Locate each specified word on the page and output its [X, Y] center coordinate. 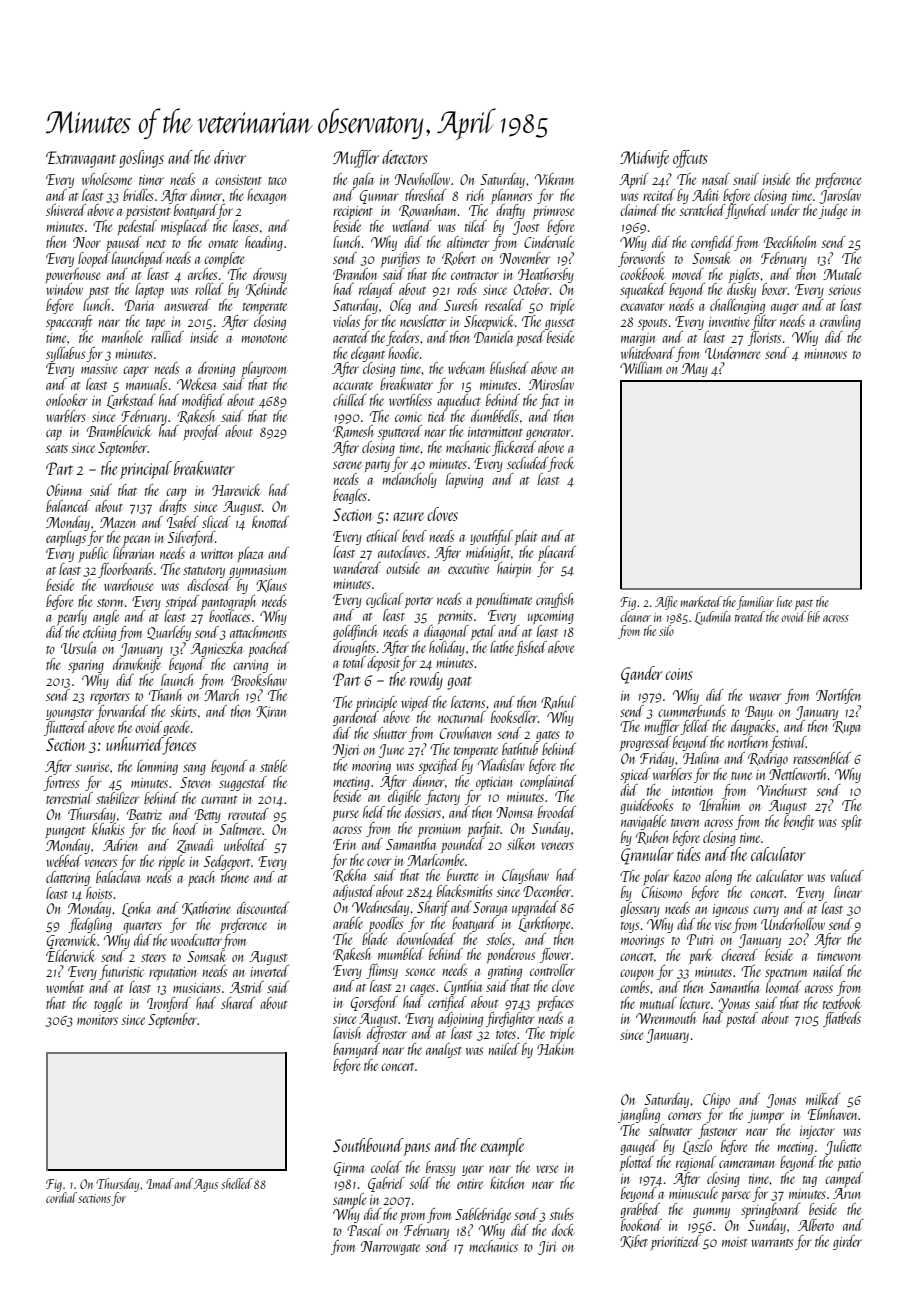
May [695, 370]
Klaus [271, 586]
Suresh [460, 305]
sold [420, 1183]
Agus [206, 1185]
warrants [772, 1243]
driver [230, 157]
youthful [491, 537]
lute [784, 601]
